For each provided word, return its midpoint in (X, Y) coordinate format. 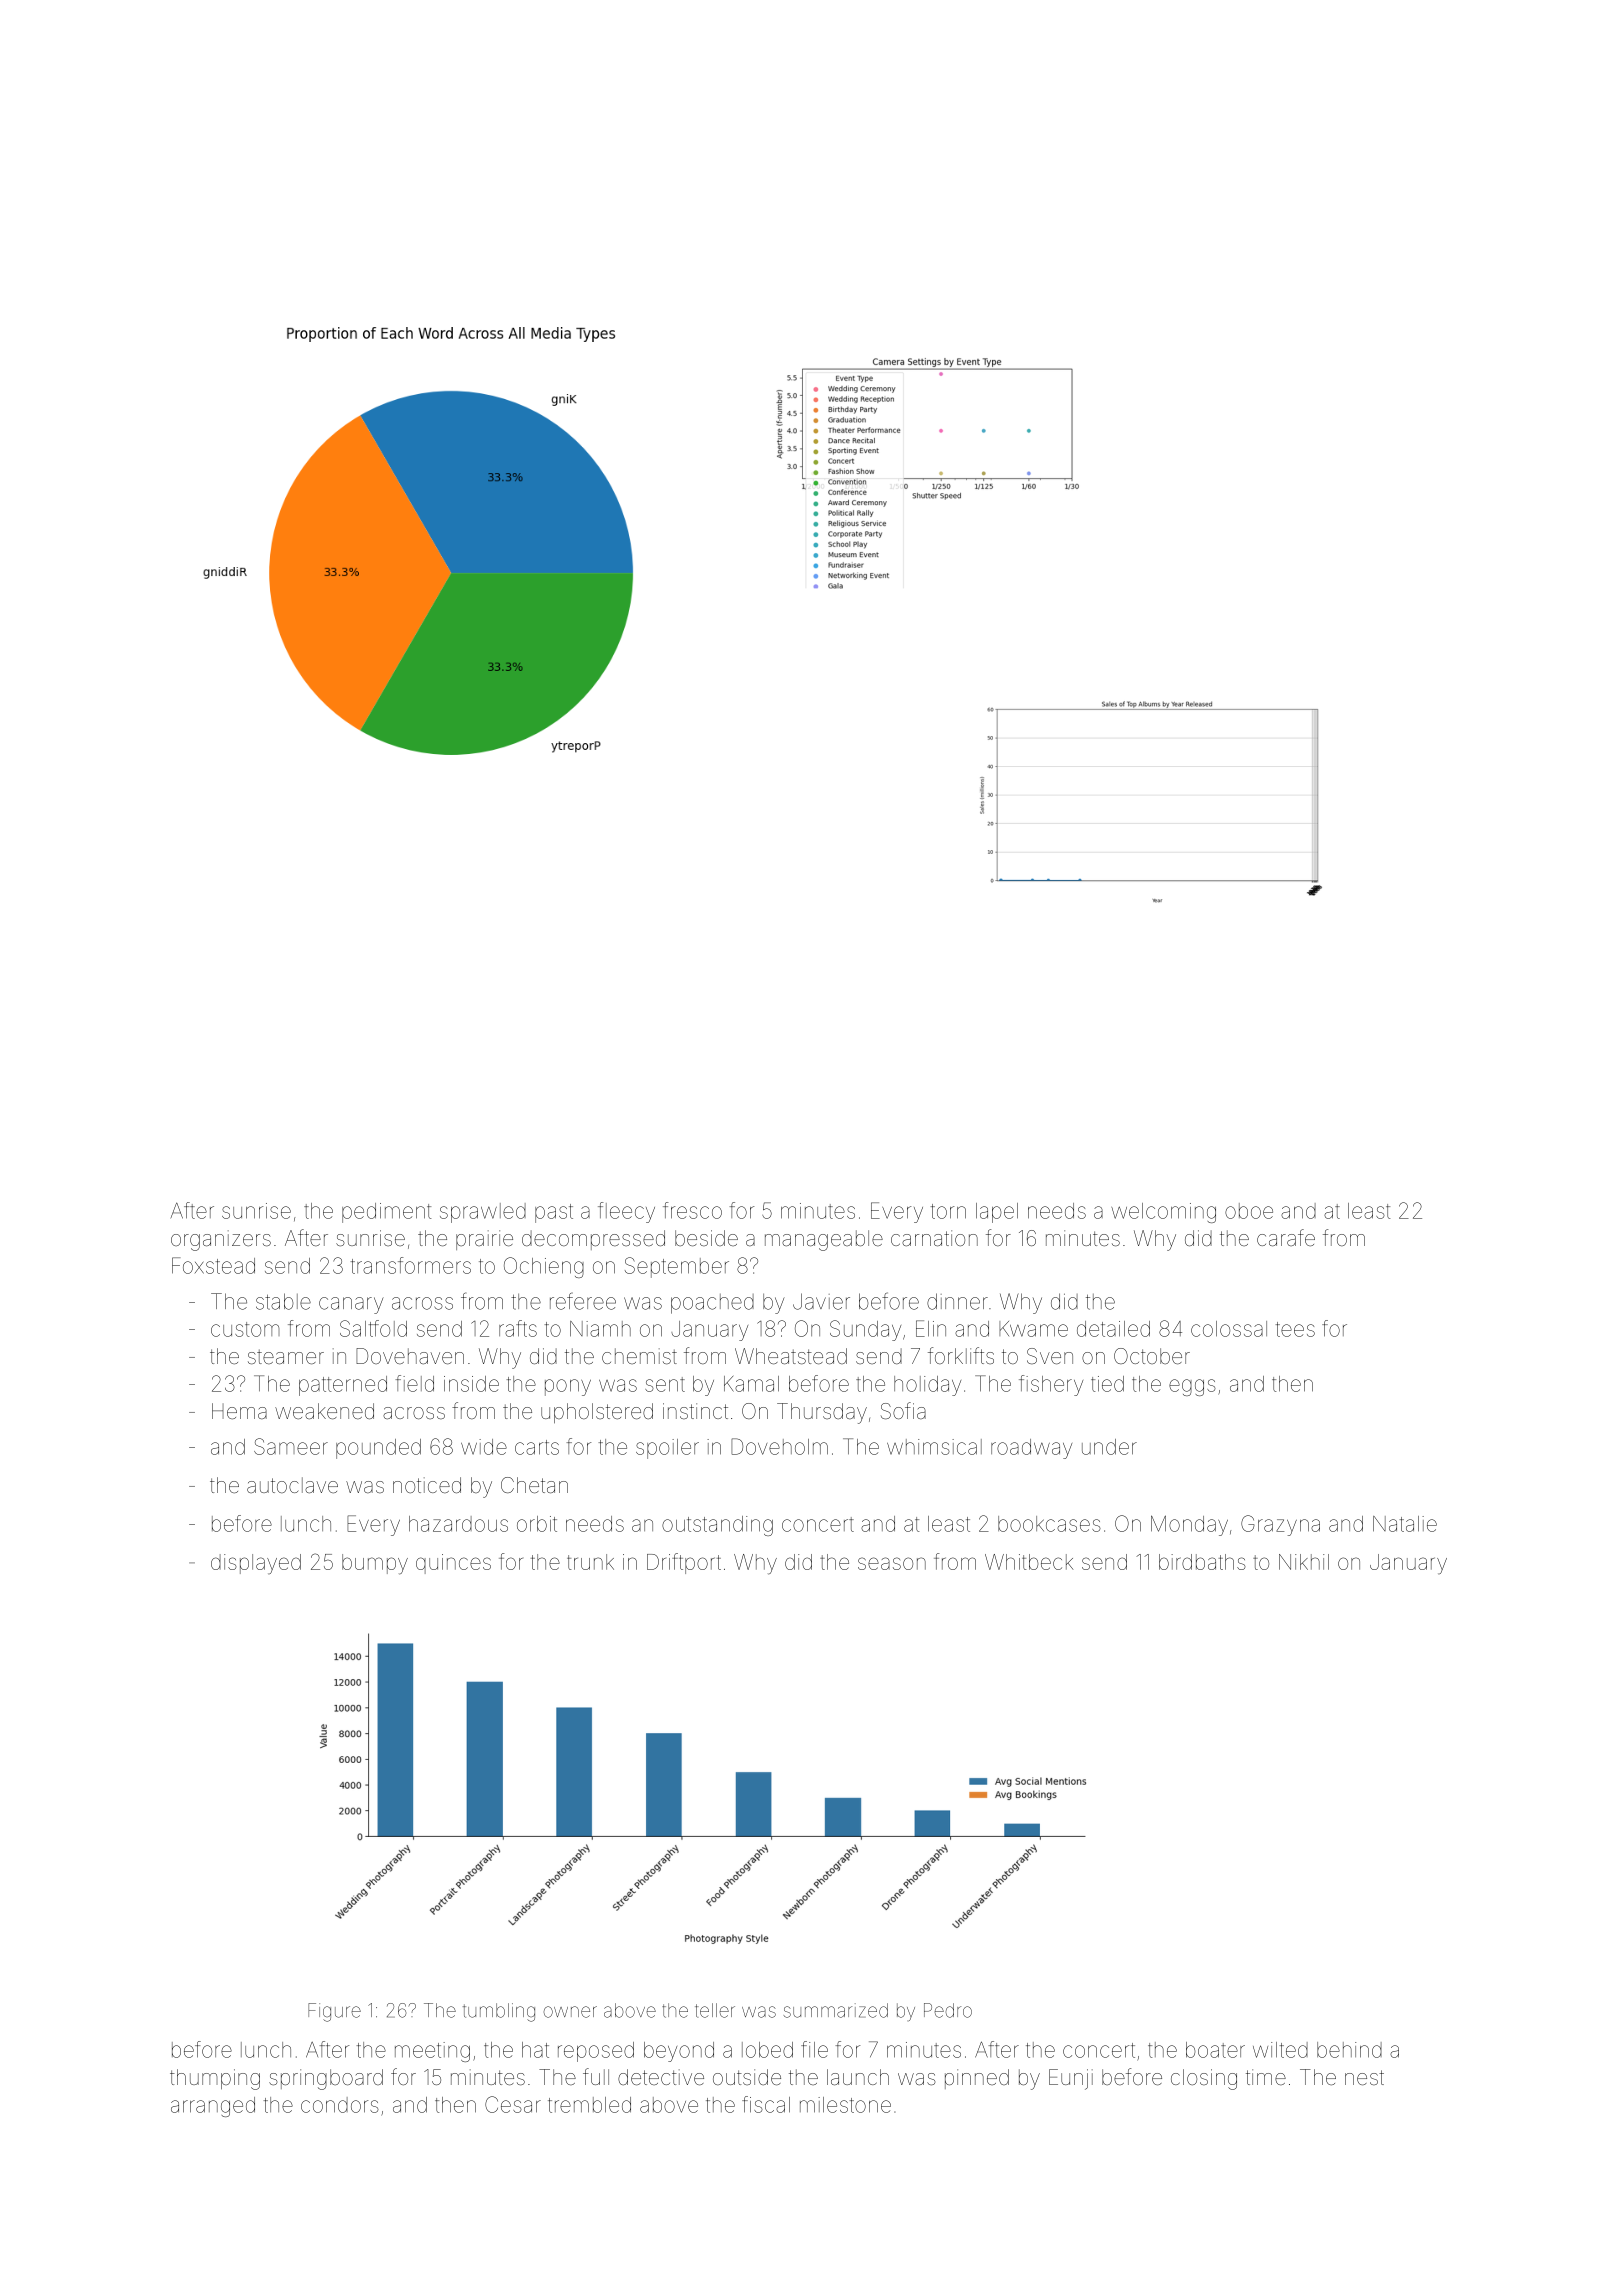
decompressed (593, 1240)
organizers (221, 1240)
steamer (286, 1357)
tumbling (499, 2012)
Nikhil (1304, 1562)
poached (712, 1304)
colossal (1229, 1329)
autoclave (292, 1485)
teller (715, 2010)
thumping (215, 2079)
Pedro (948, 2010)
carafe (1286, 1237)
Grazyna (1280, 1525)
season (892, 1563)
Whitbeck (1029, 1562)
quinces (453, 1564)
